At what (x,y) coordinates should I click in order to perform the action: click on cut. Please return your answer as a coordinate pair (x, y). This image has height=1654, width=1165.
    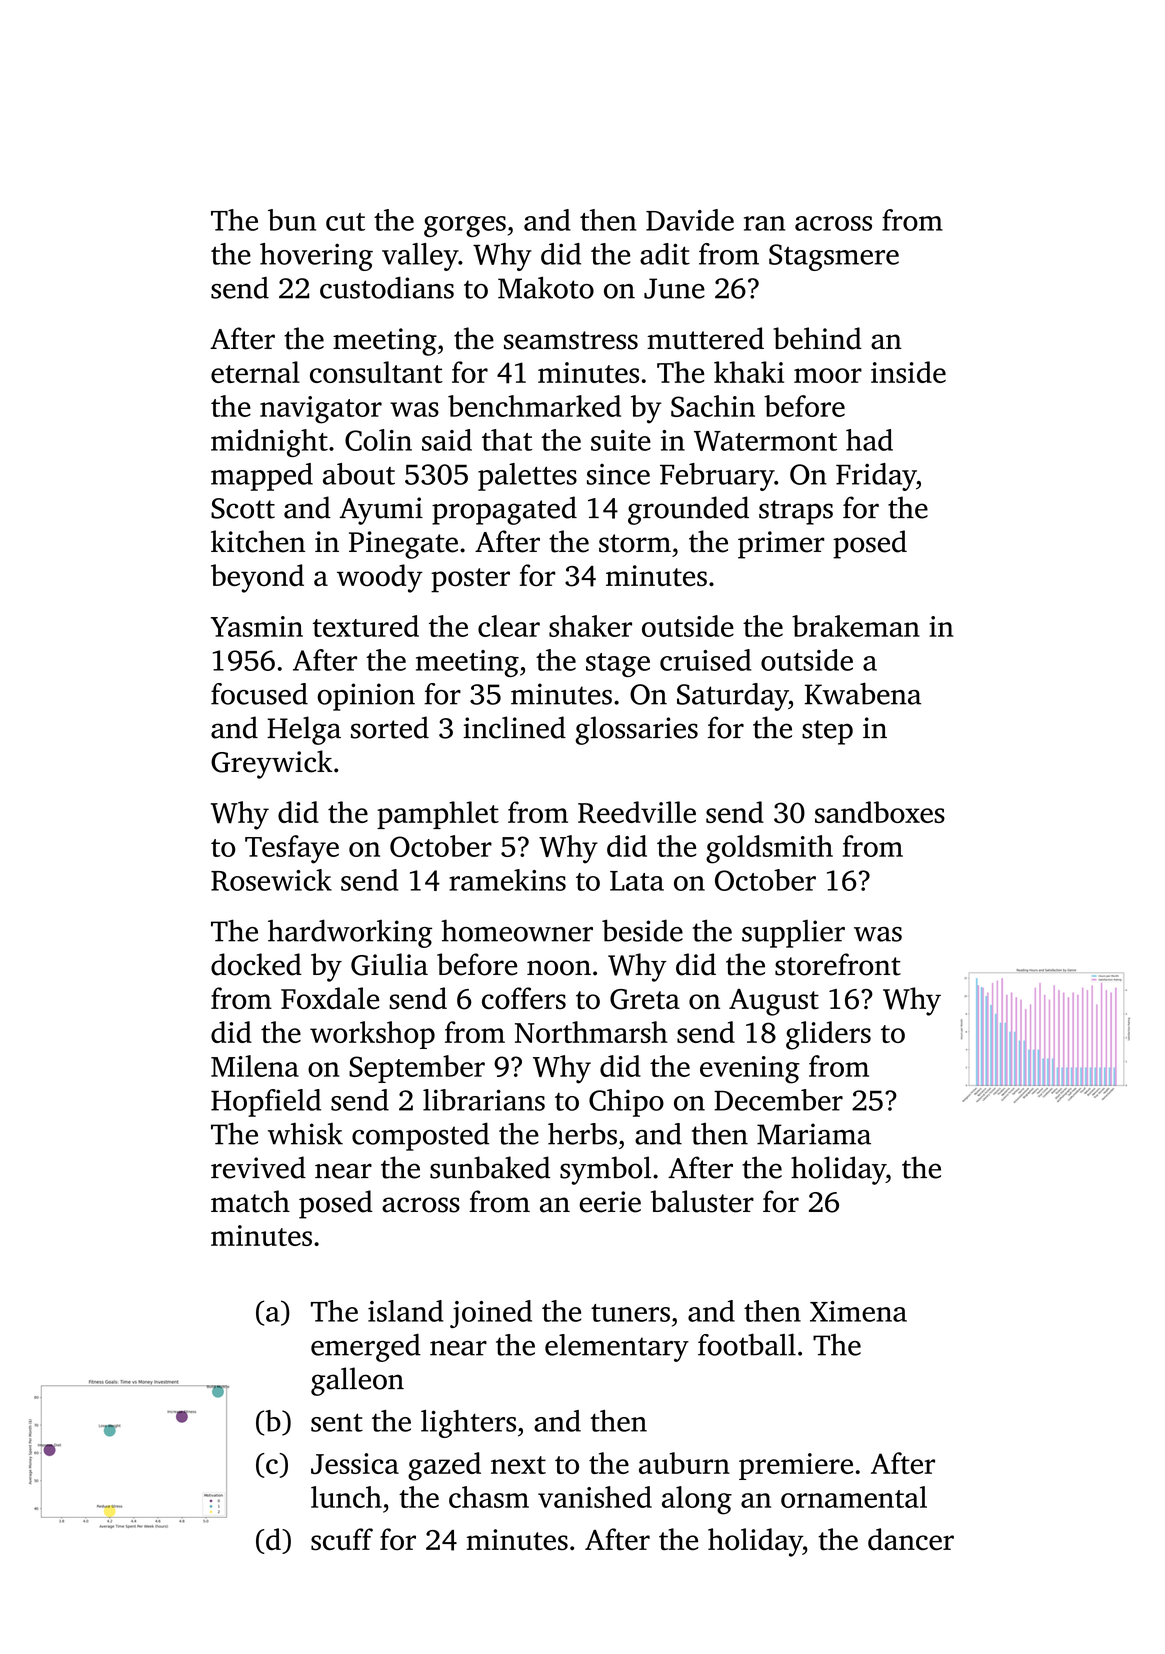
    Looking at the image, I should click on (345, 222).
